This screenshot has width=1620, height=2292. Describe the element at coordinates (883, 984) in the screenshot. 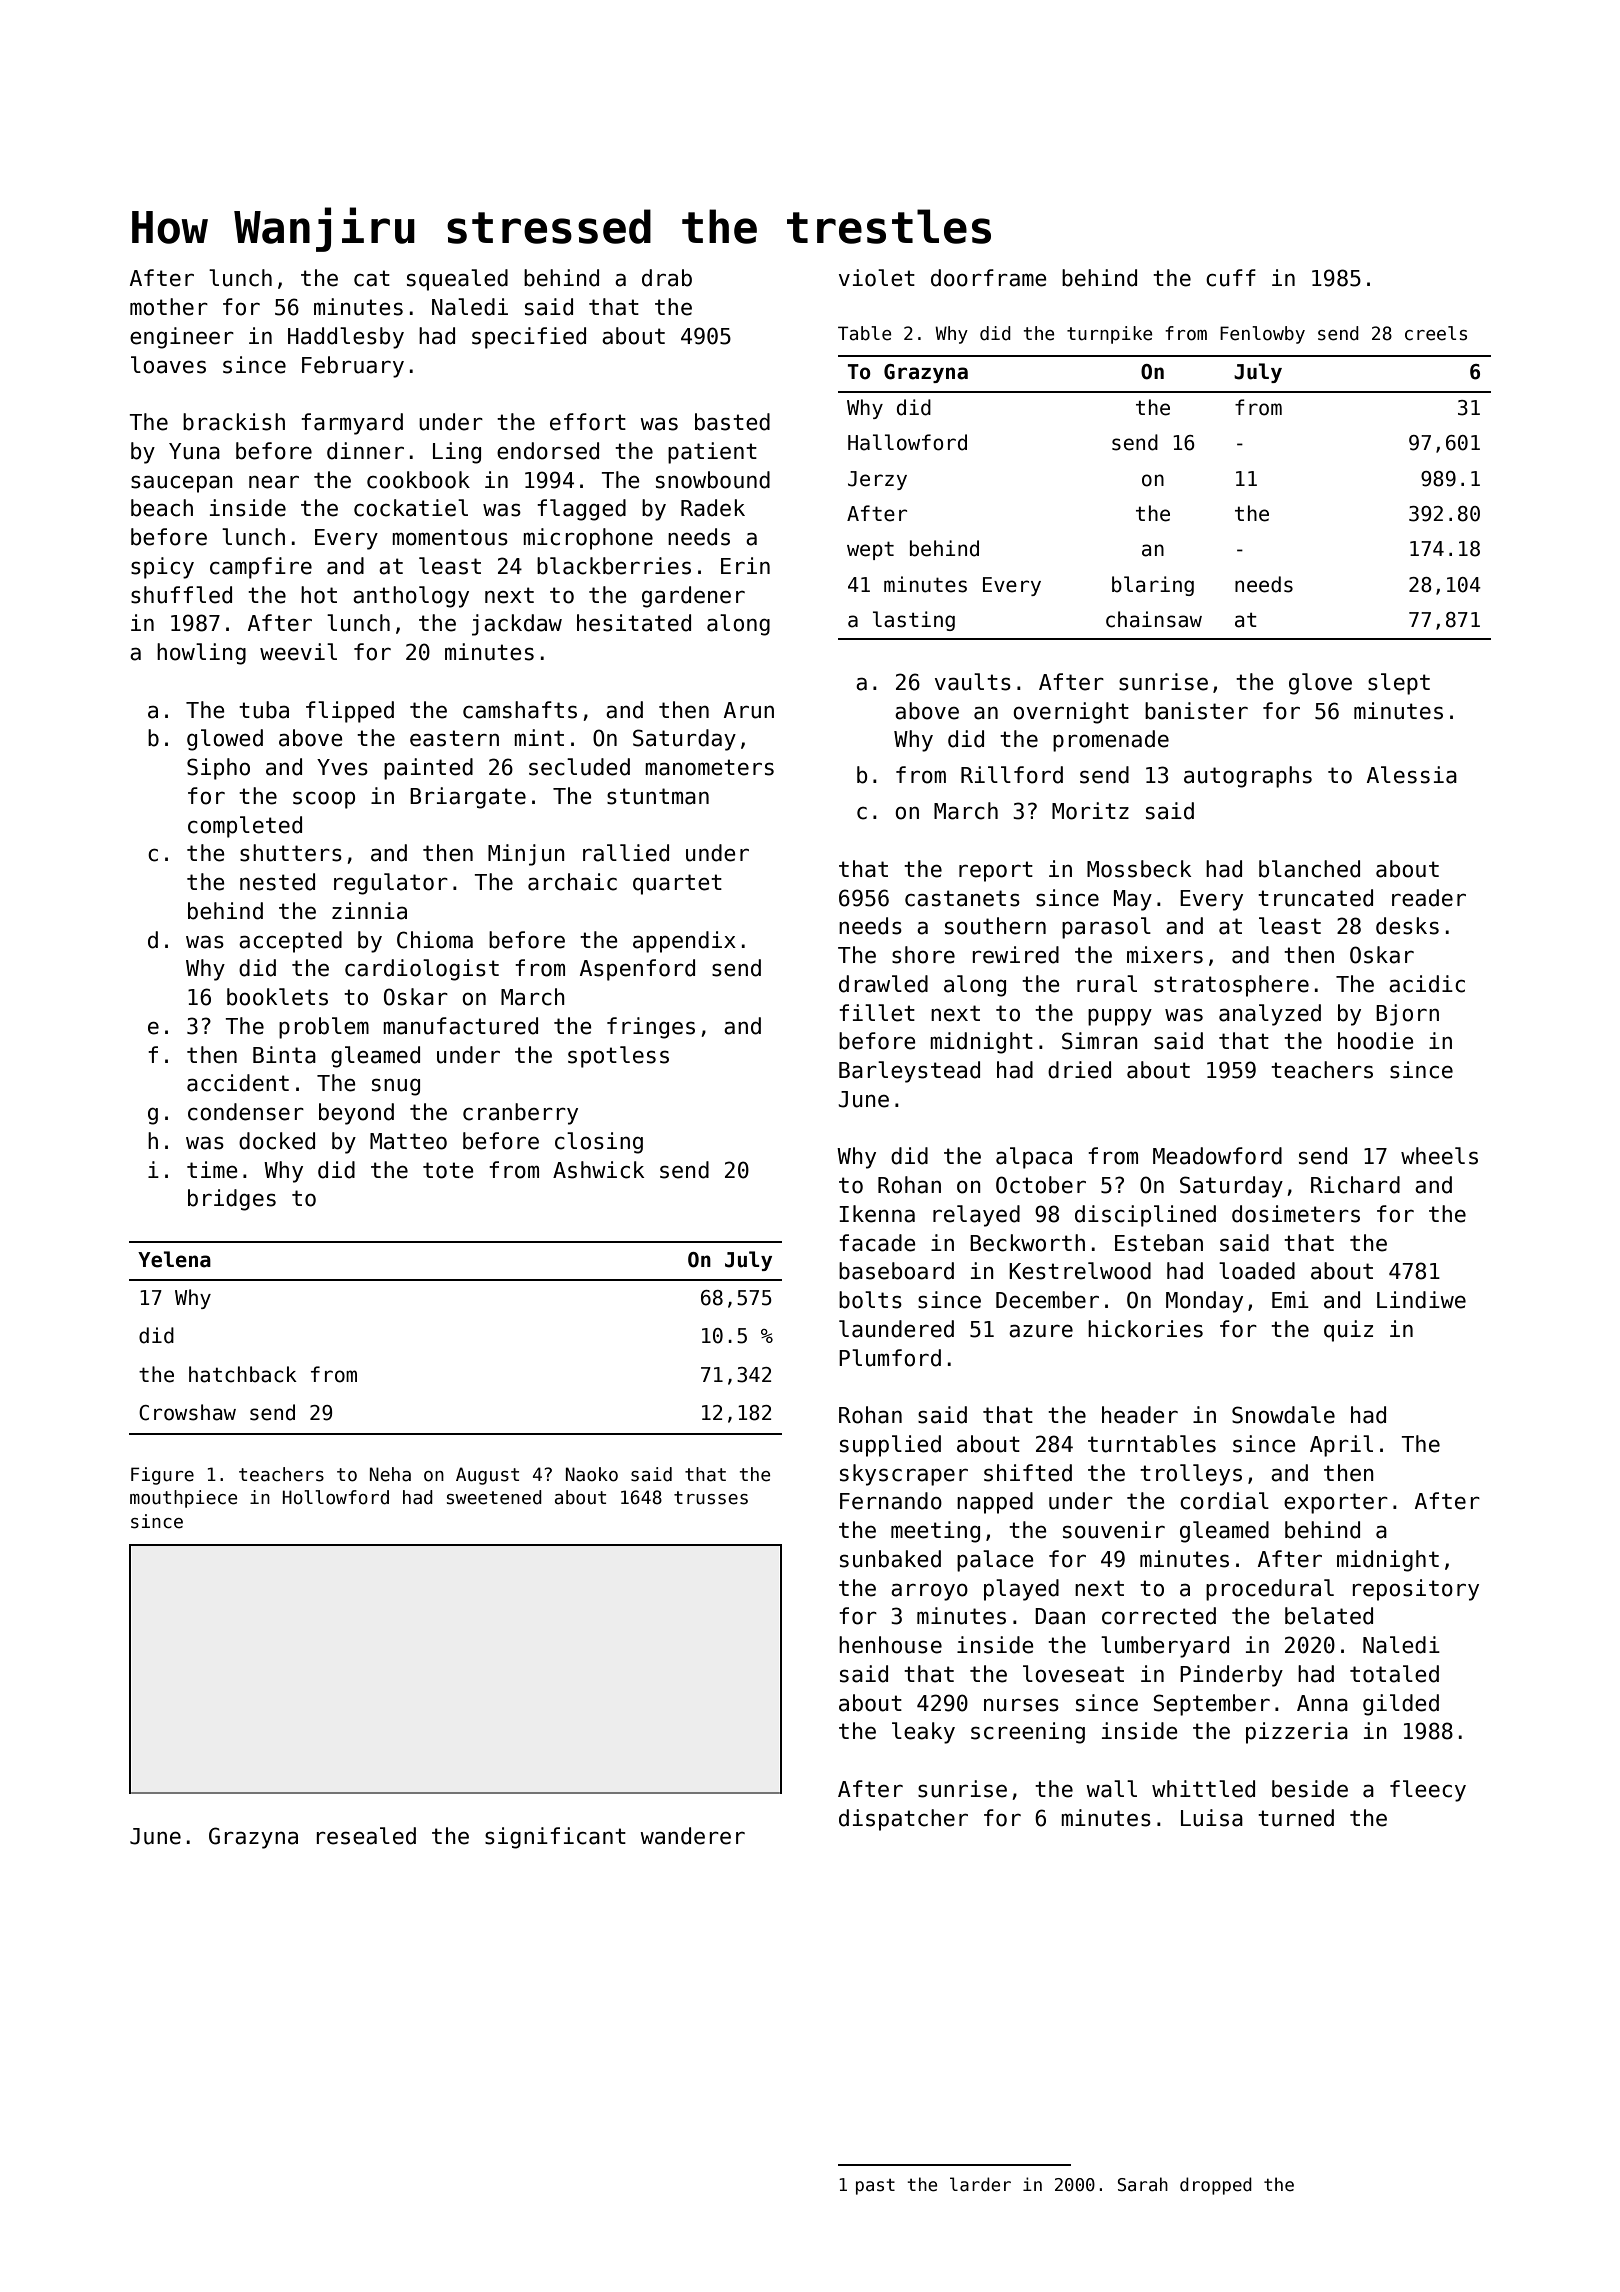

I see `drawled` at that location.
